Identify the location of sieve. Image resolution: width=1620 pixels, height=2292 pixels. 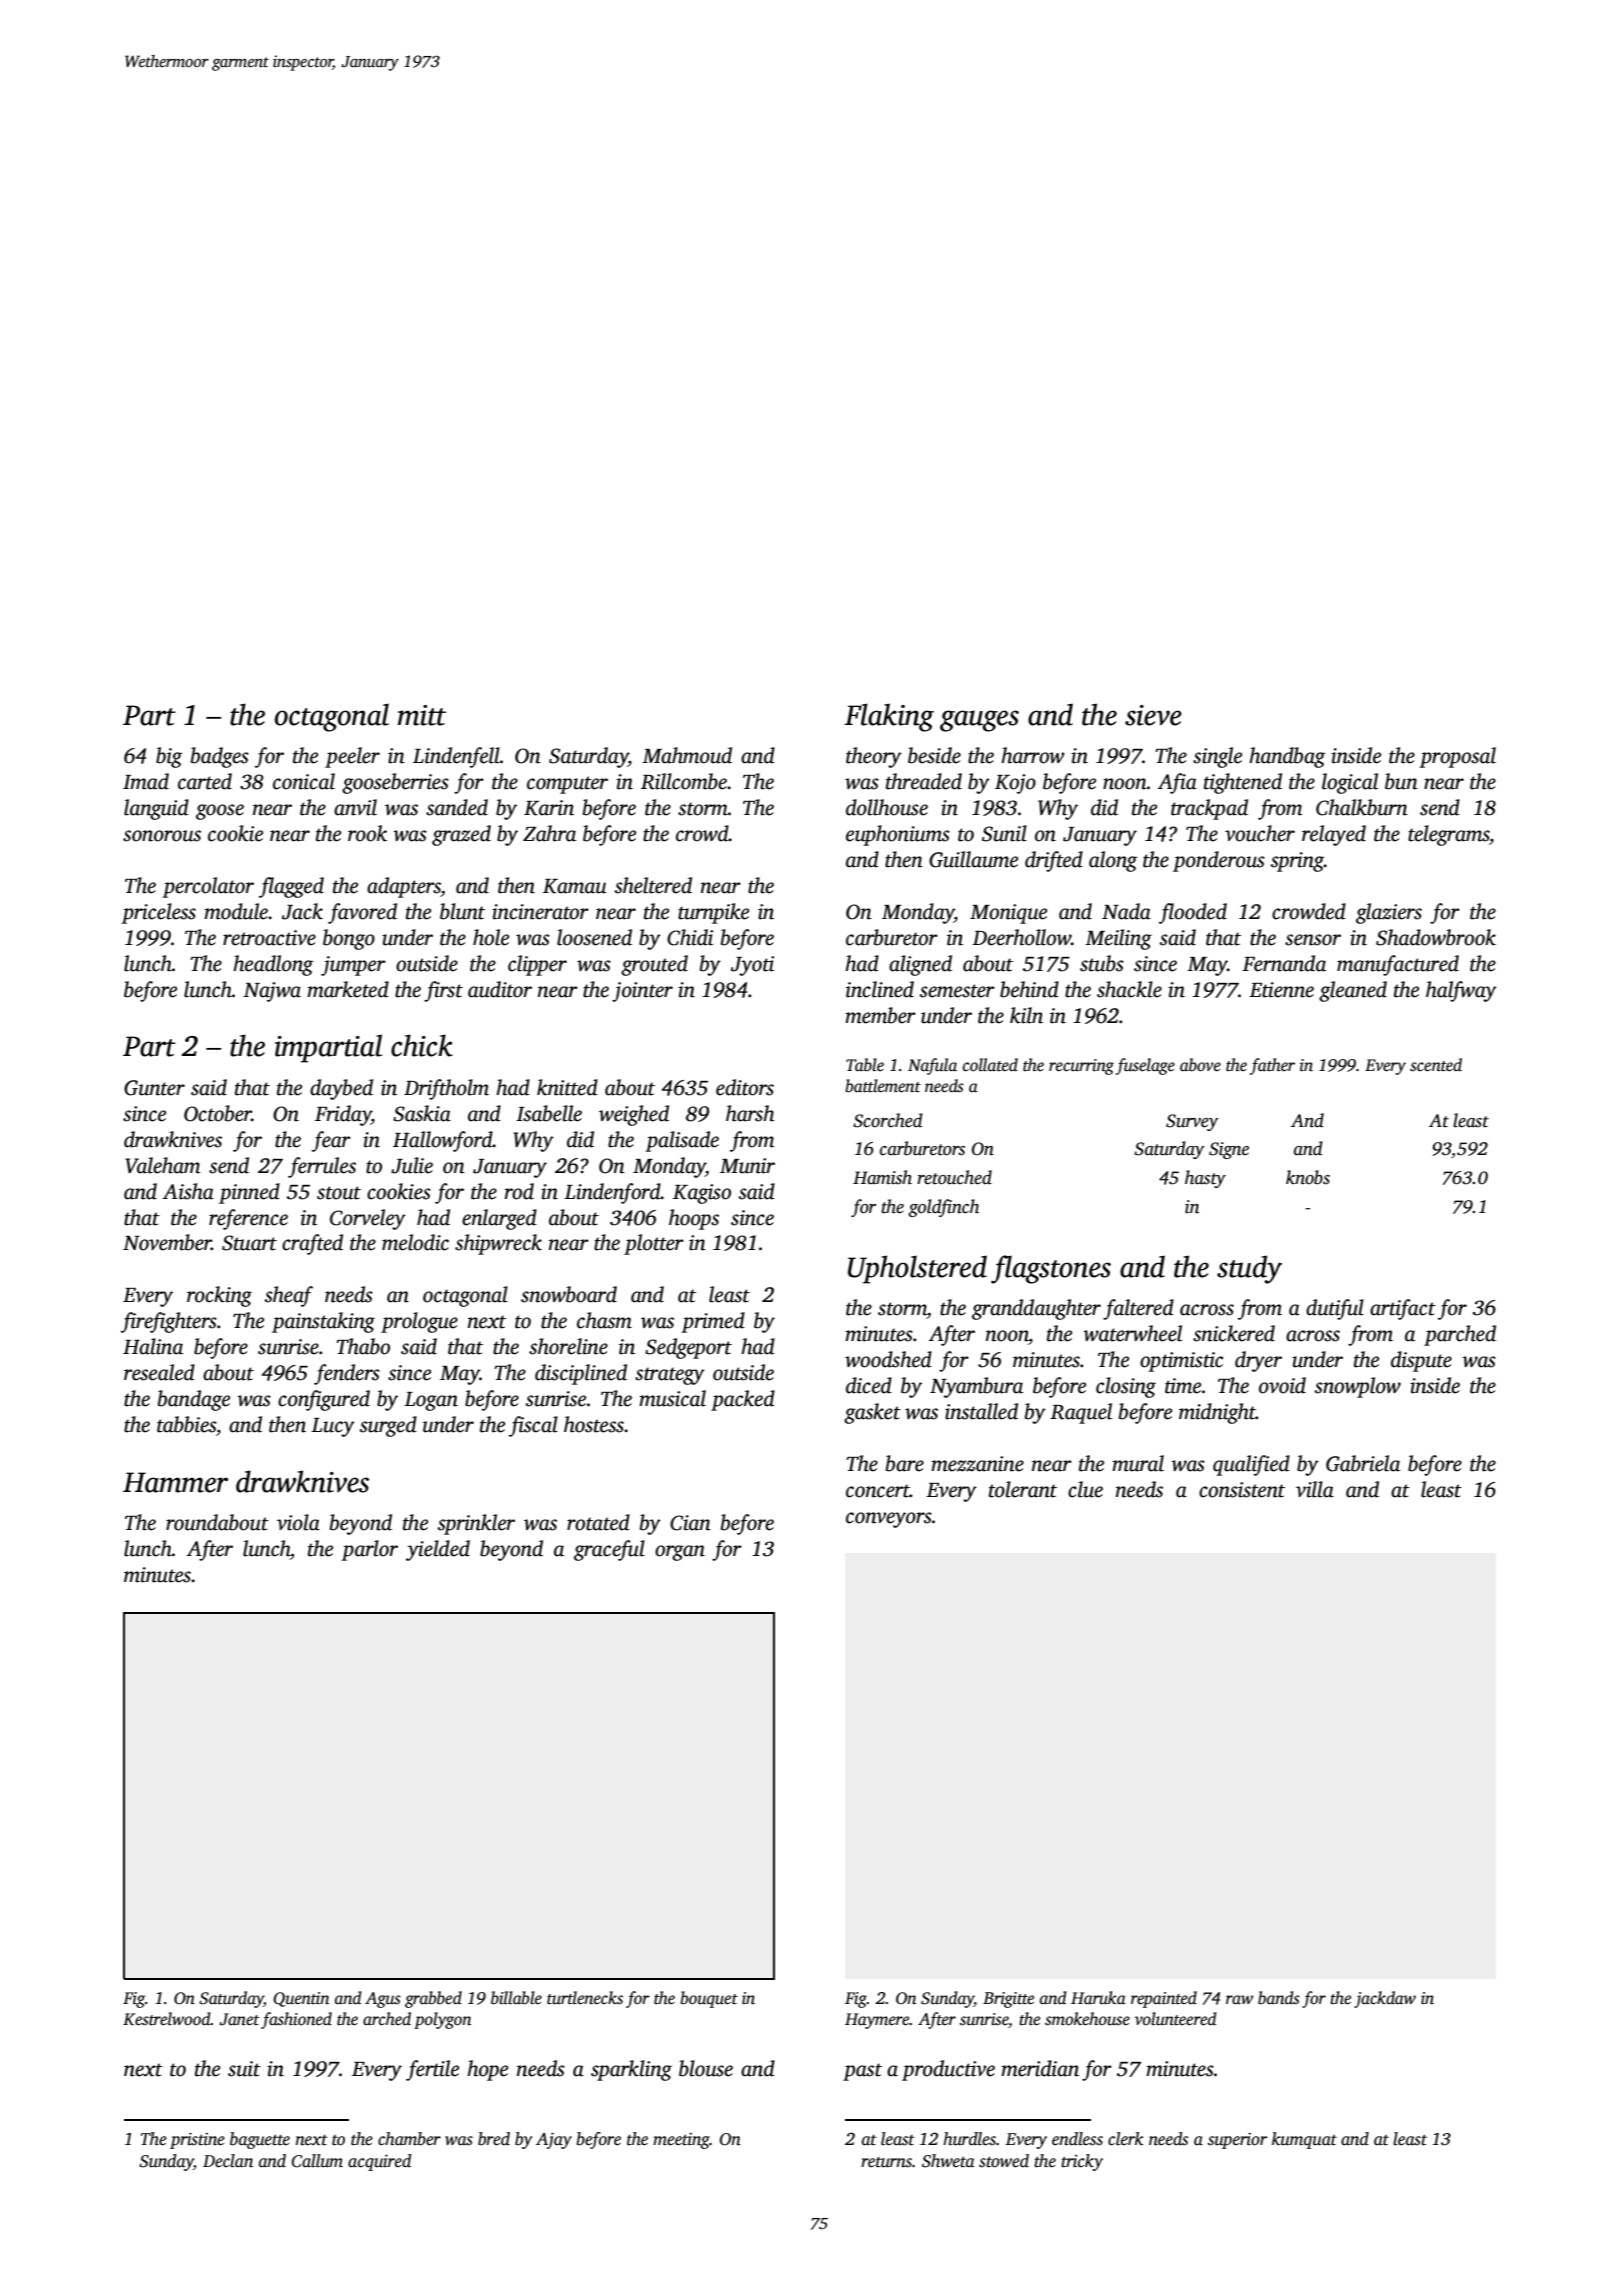
(1153, 715).
